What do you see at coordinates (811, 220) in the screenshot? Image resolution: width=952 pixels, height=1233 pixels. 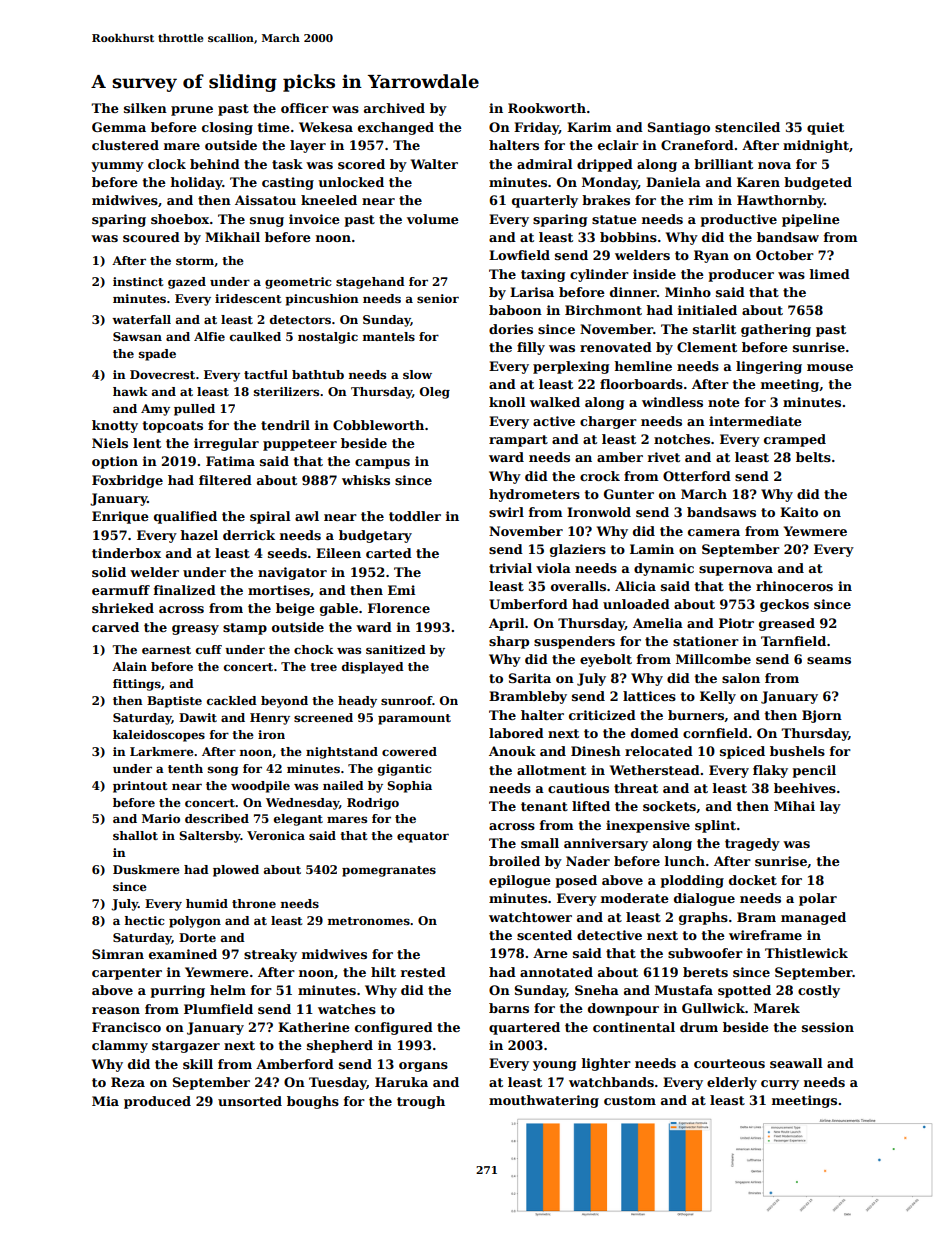 I see `pipeline` at bounding box center [811, 220].
